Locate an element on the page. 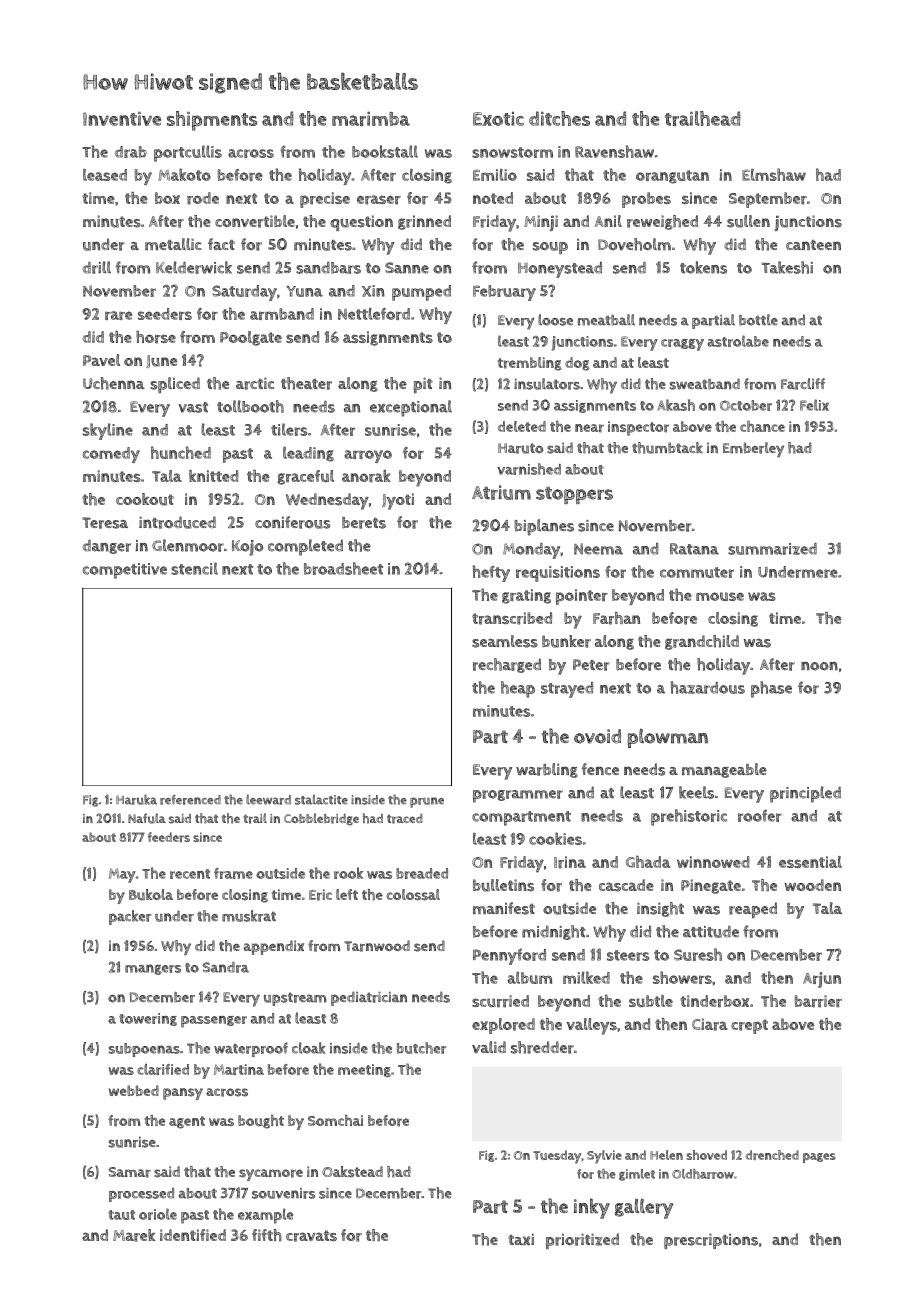  orangutan is located at coordinates (672, 177).
